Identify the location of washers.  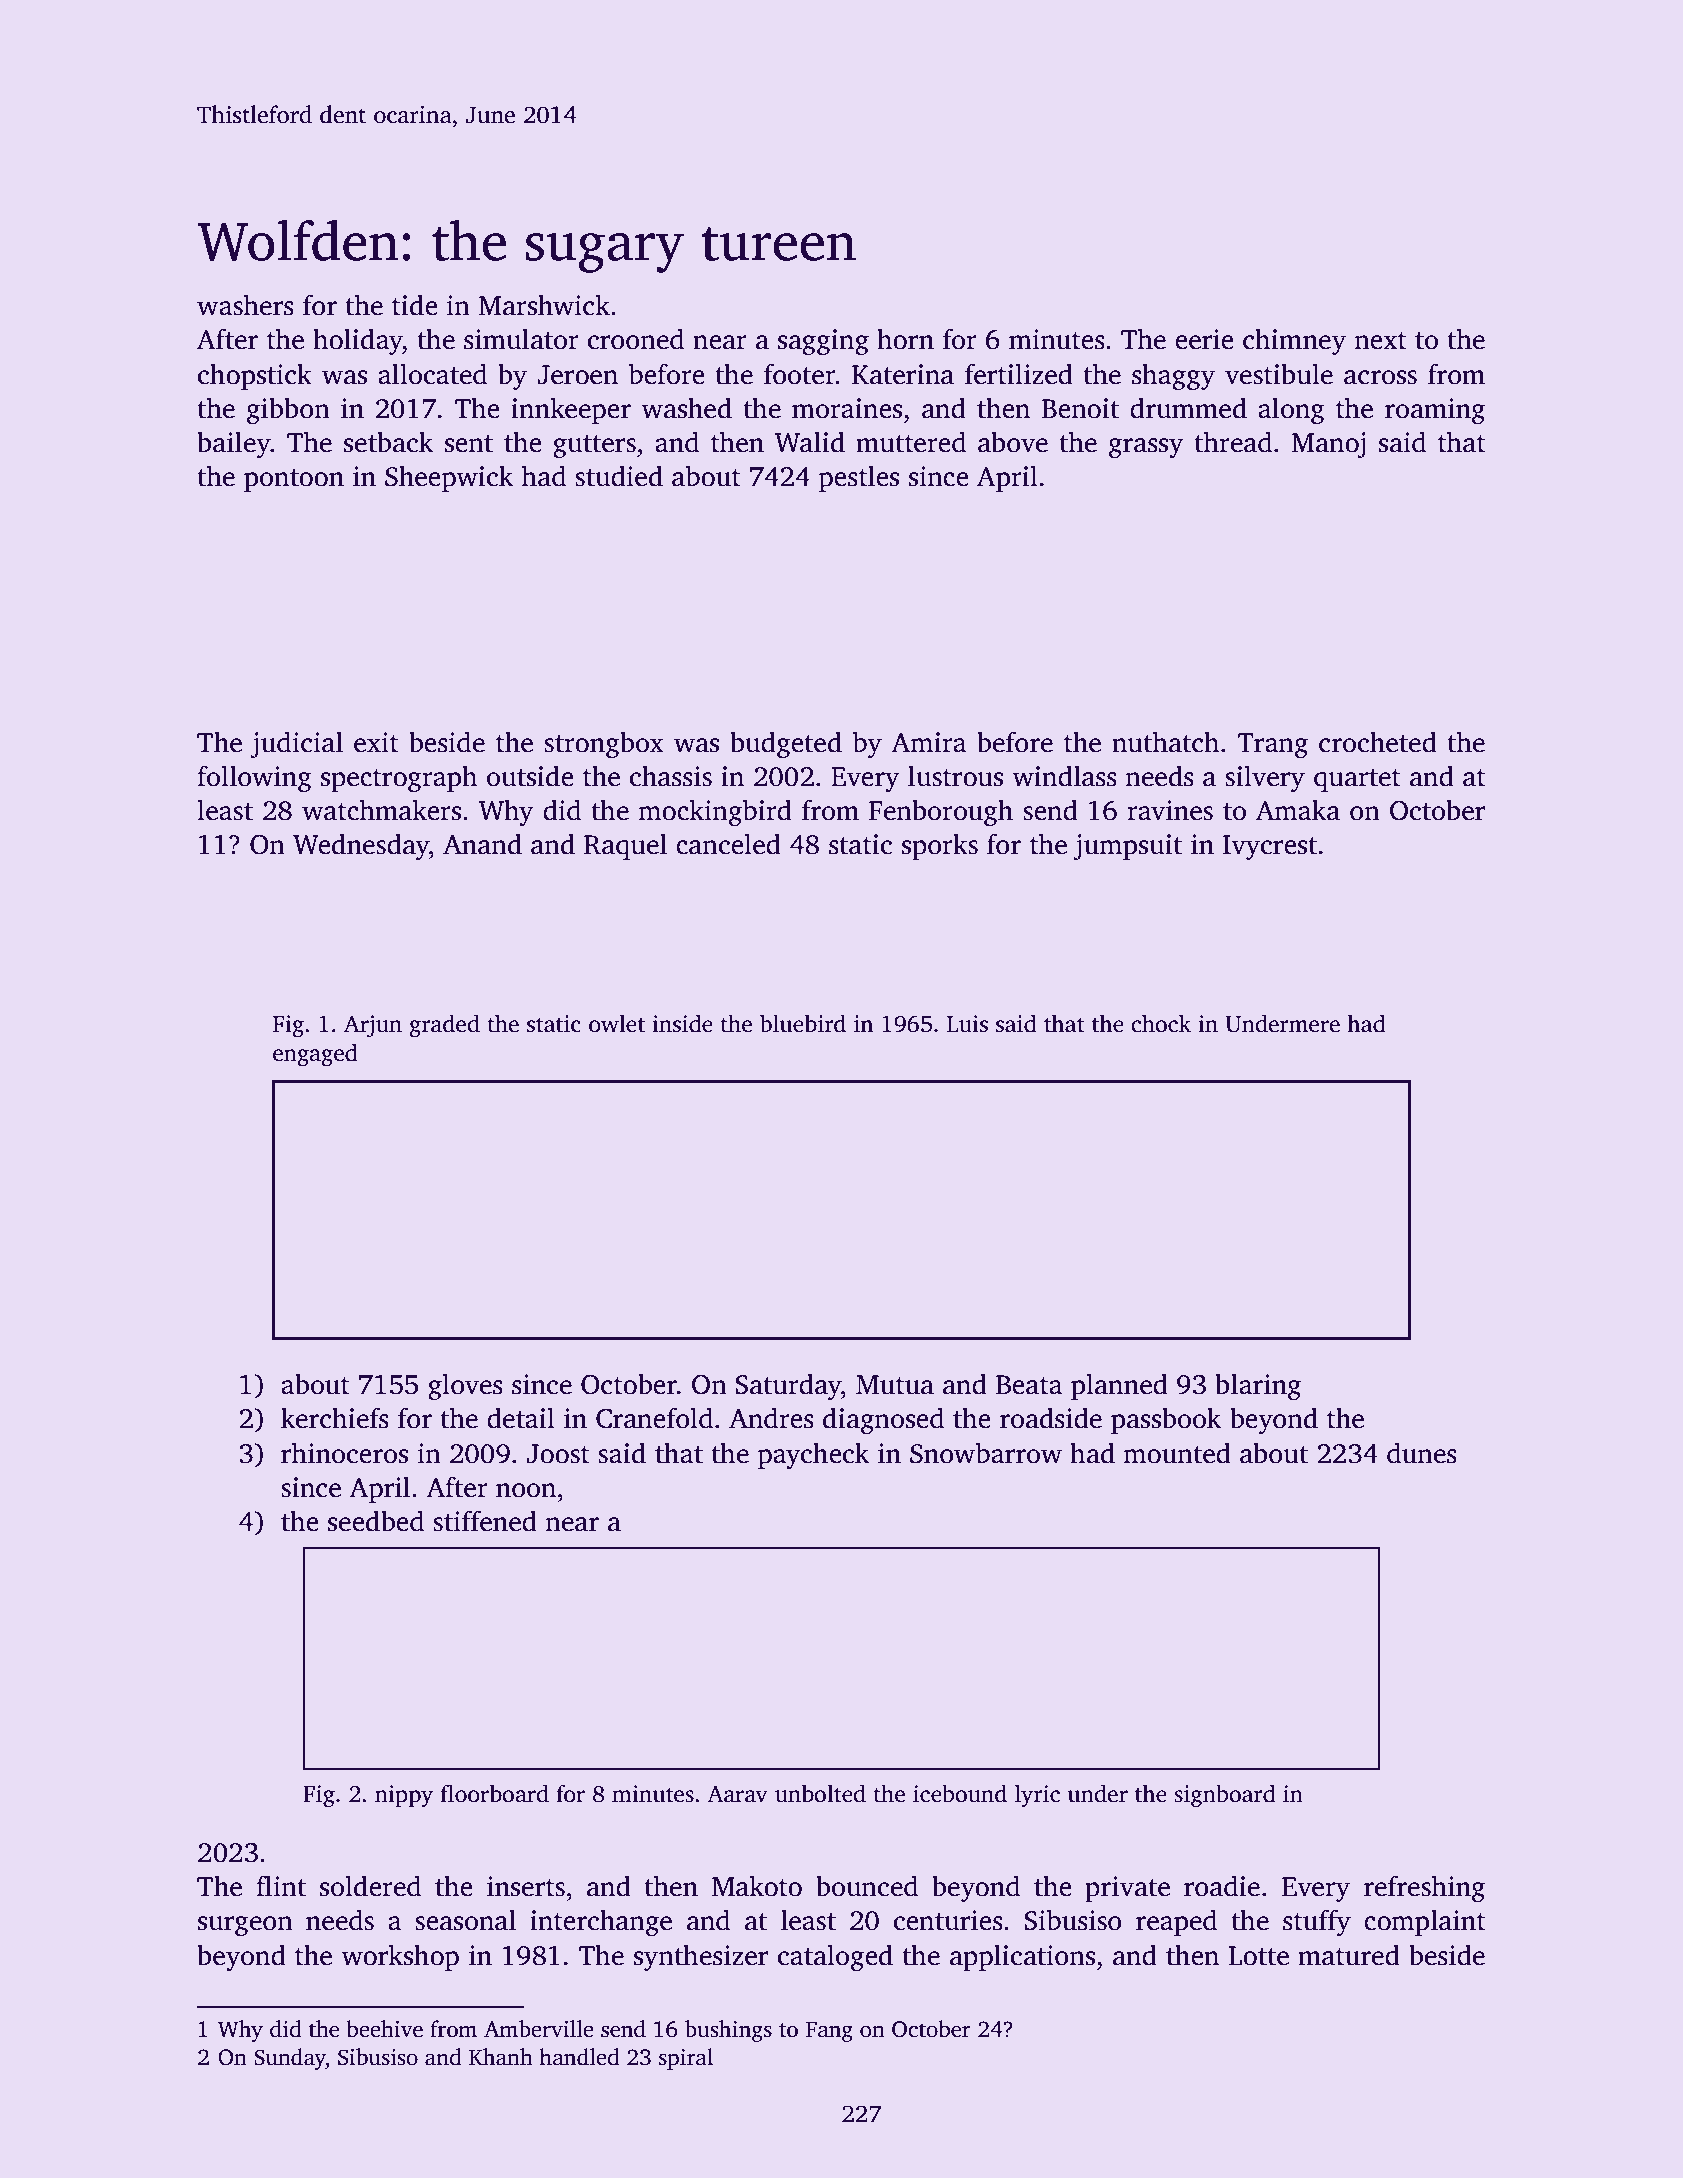
(245, 305).
